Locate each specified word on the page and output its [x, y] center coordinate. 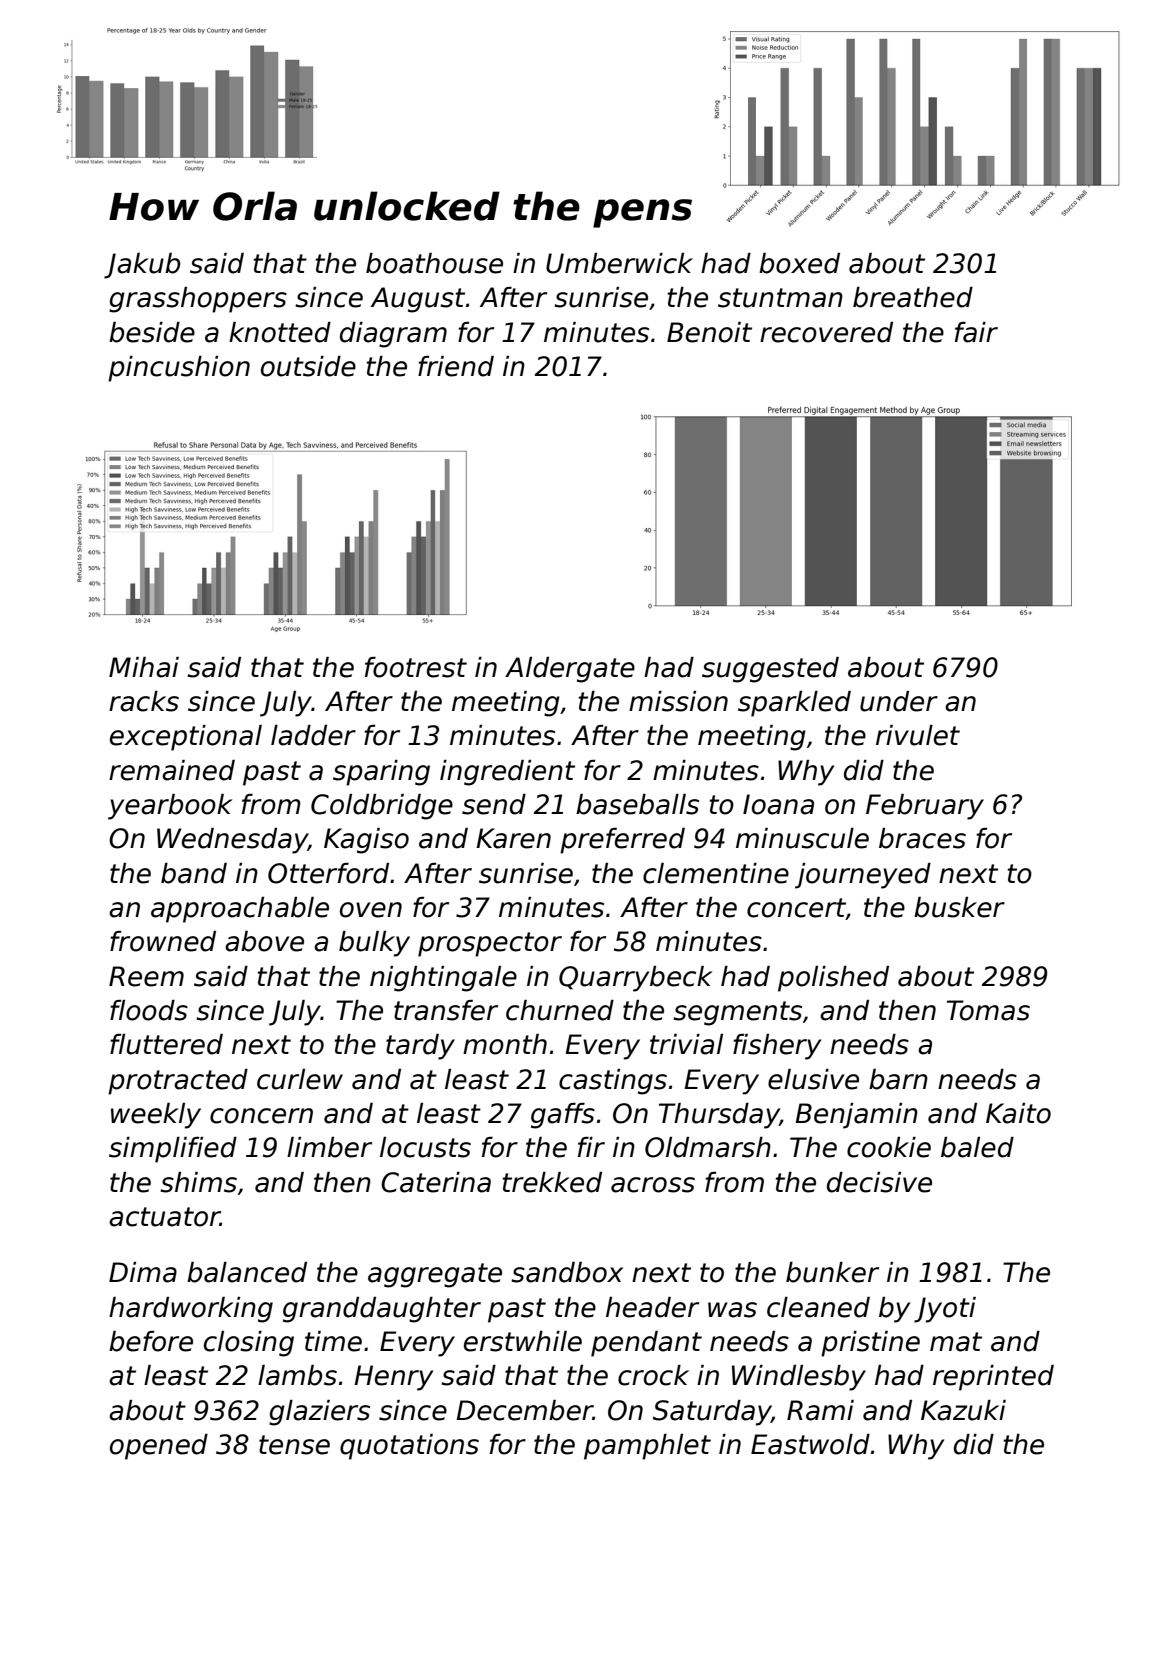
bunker [832, 1272]
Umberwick [619, 263]
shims [198, 1182]
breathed [913, 297]
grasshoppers [198, 300]
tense [294, 1445]
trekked [552, 1182]
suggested [770, 670]
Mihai [144, 667]
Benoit [709, 332]
